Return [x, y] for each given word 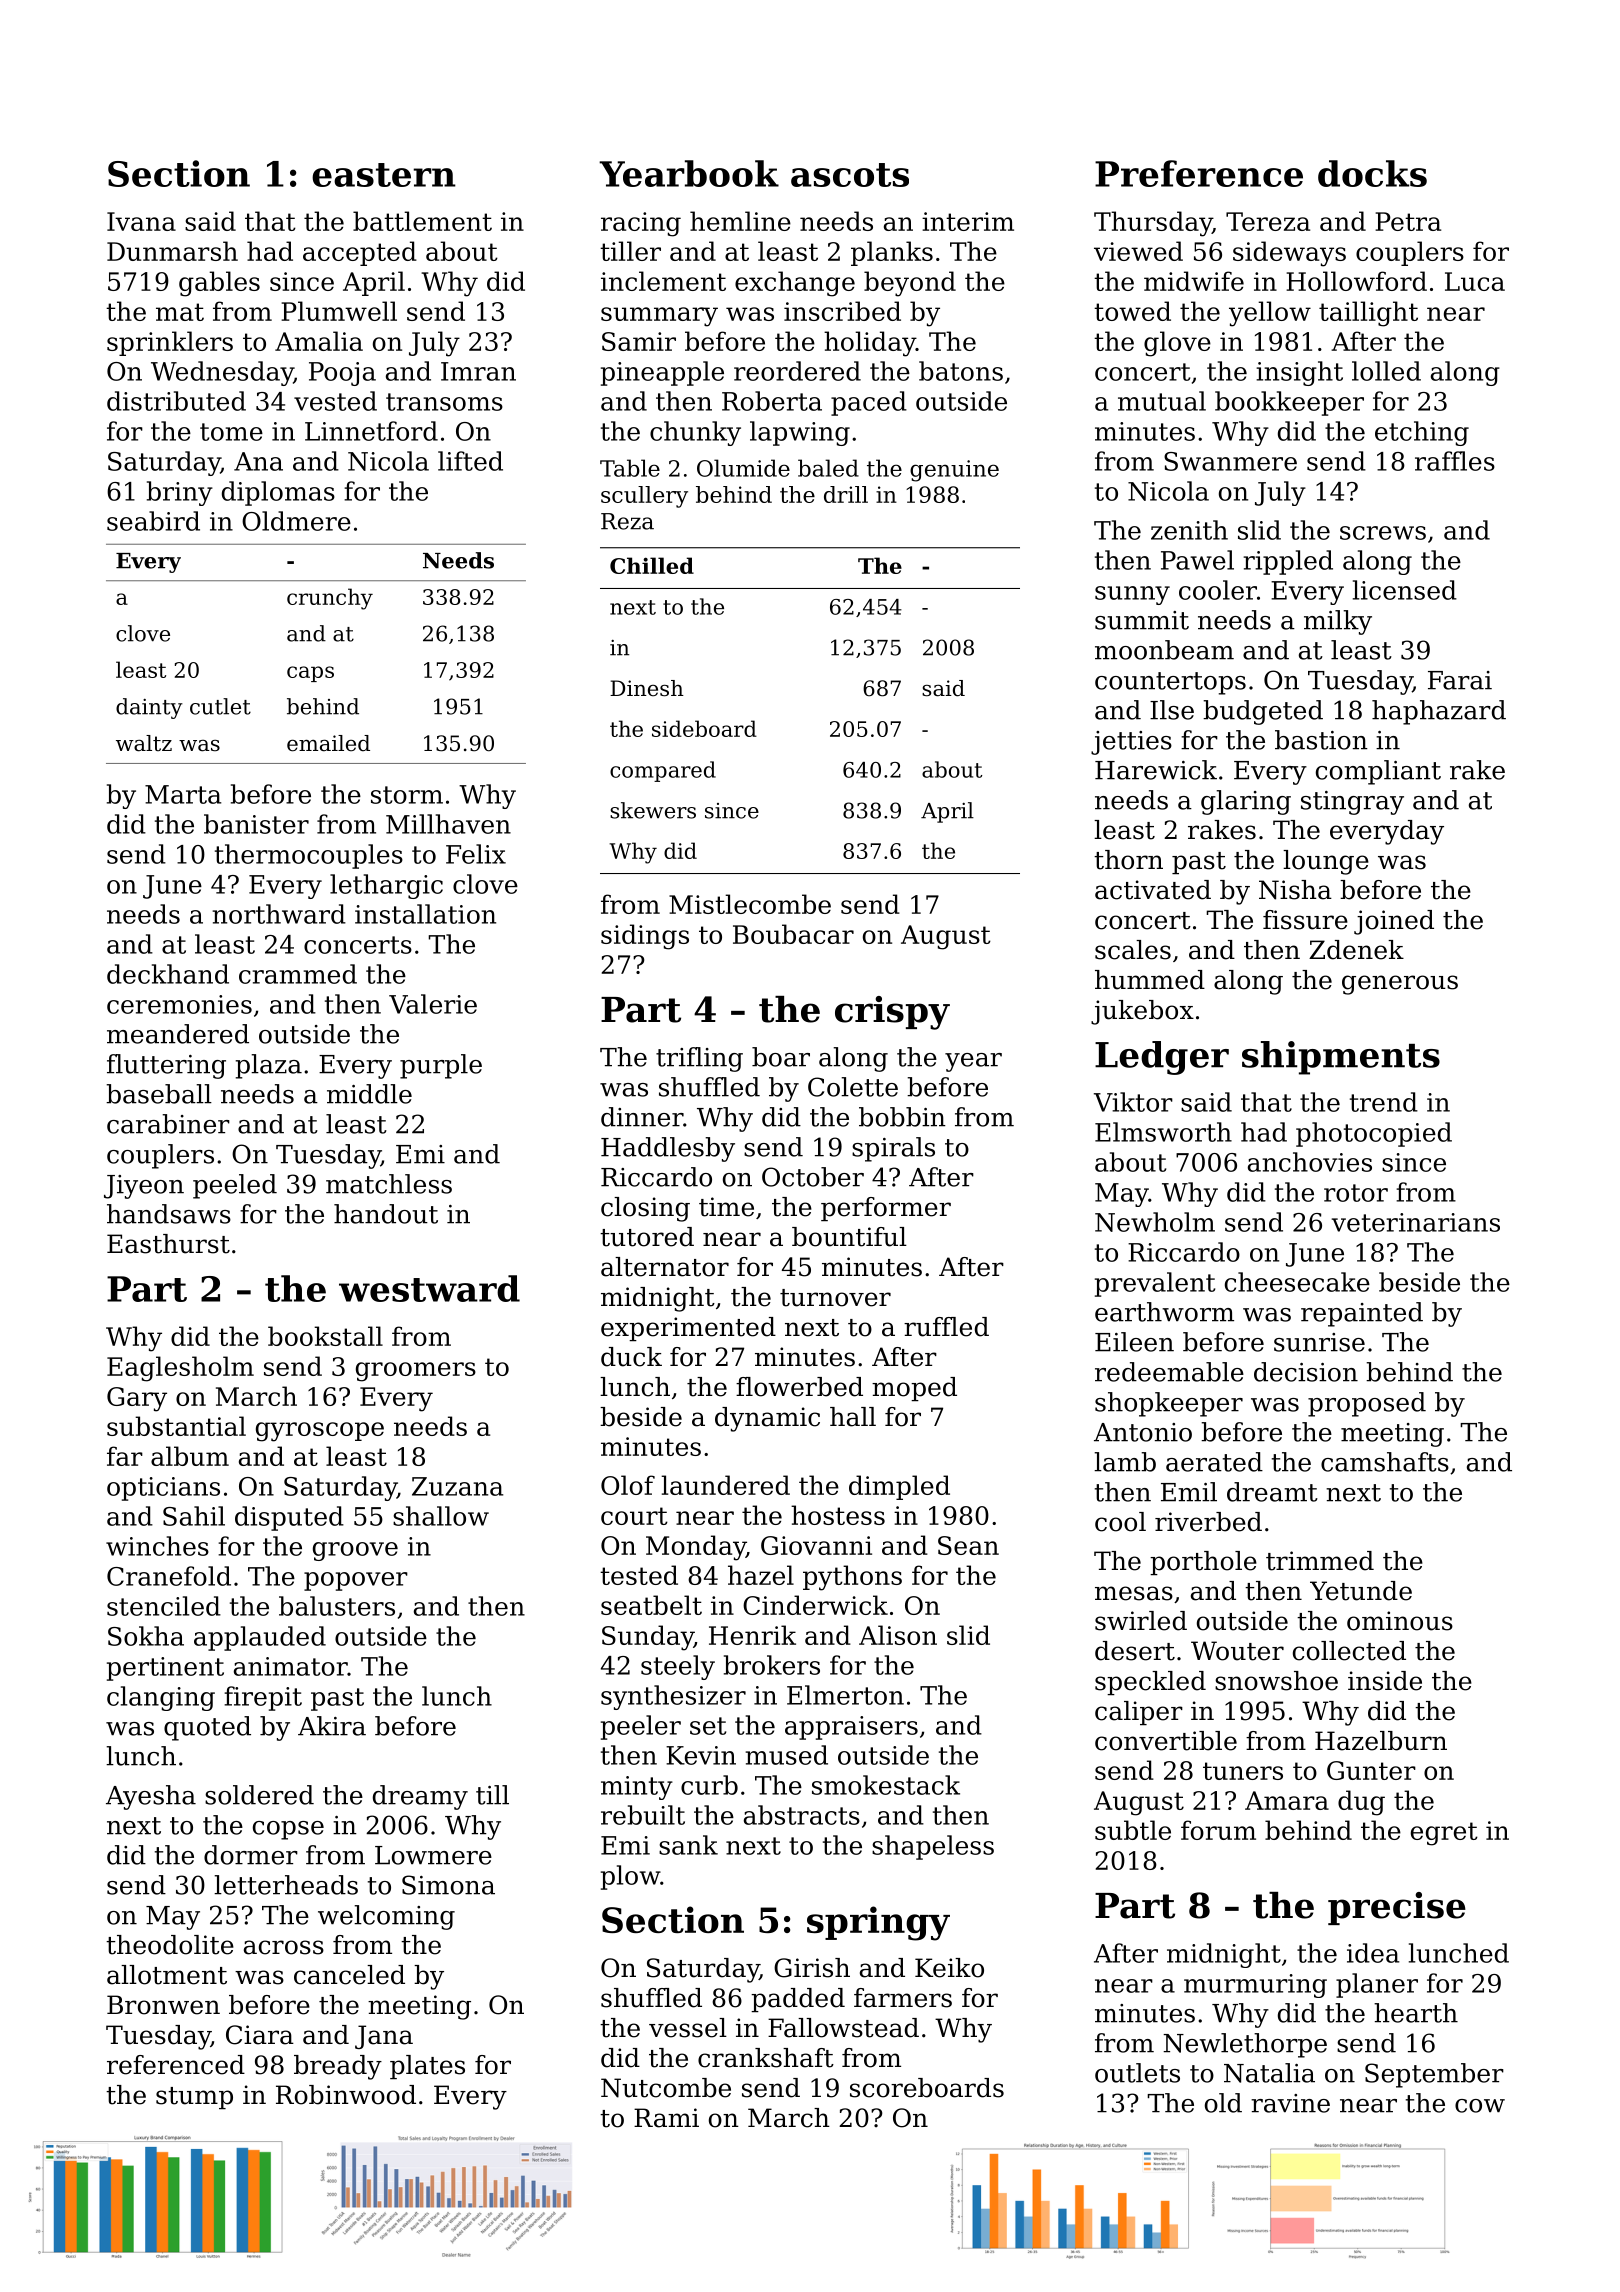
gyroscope [320, 1432]
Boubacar [793, 934]
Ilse [1172, 710]
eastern [384, 175]
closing [645, 1209]
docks [1372, 173]
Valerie [433, 1004]
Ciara [260, 2035]
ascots [850, 175]
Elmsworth [1163, 1132]
